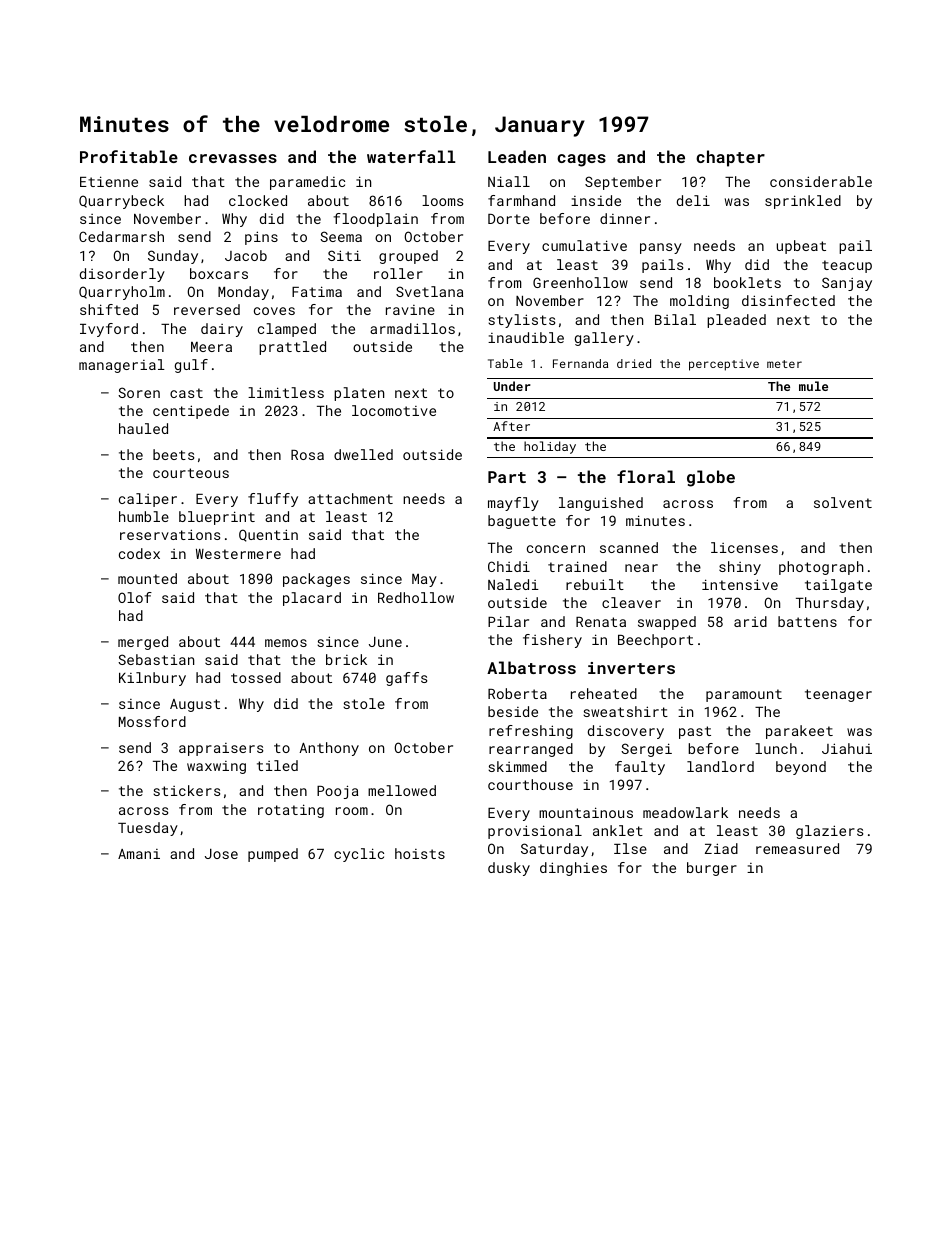 This image has width=952, height=1233. What do you see at coordinates (411, 156) in the image?
I see `waterfall` at bounding box center [411, 156].
